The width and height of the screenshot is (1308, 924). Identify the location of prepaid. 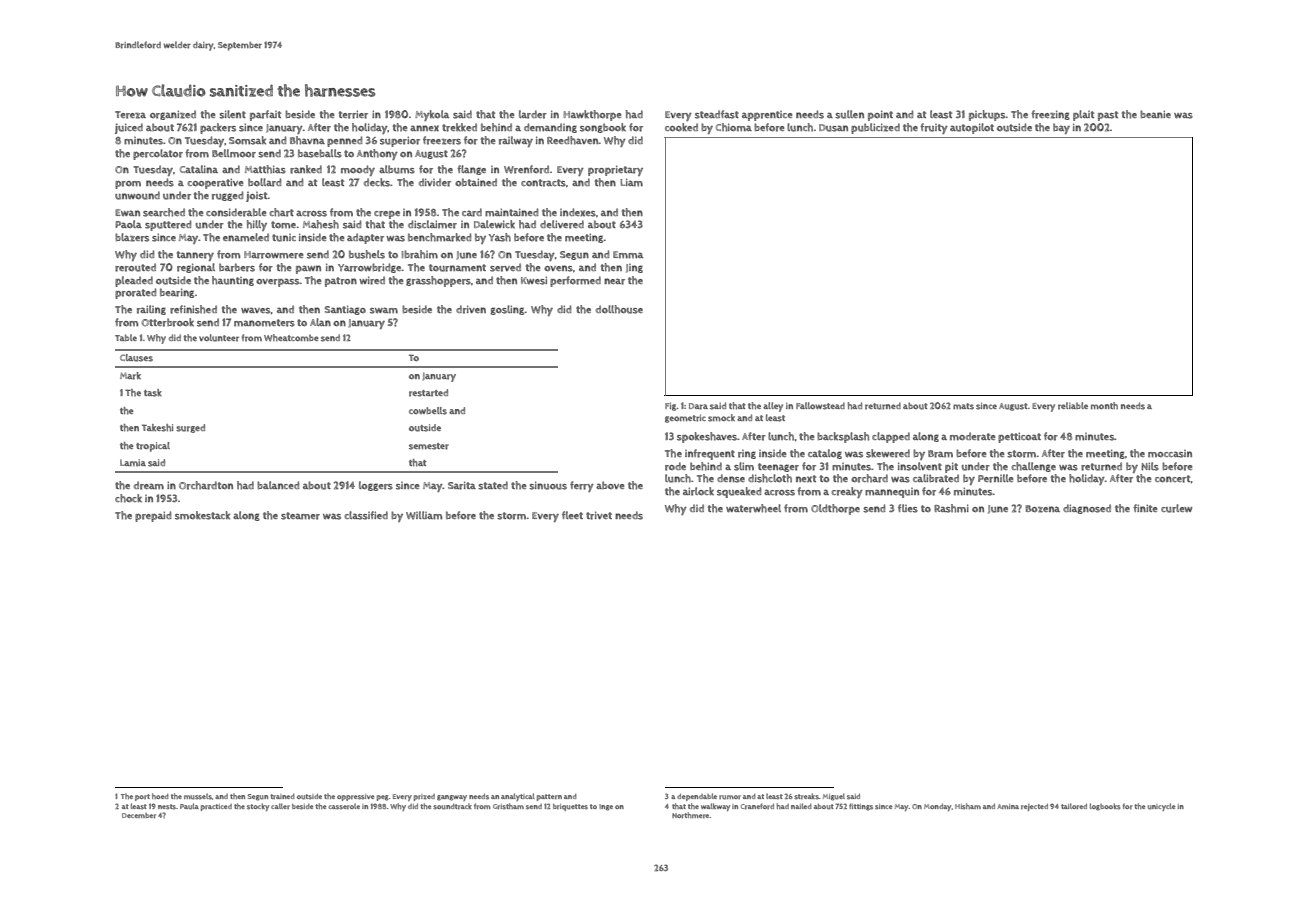
(153, 516).
